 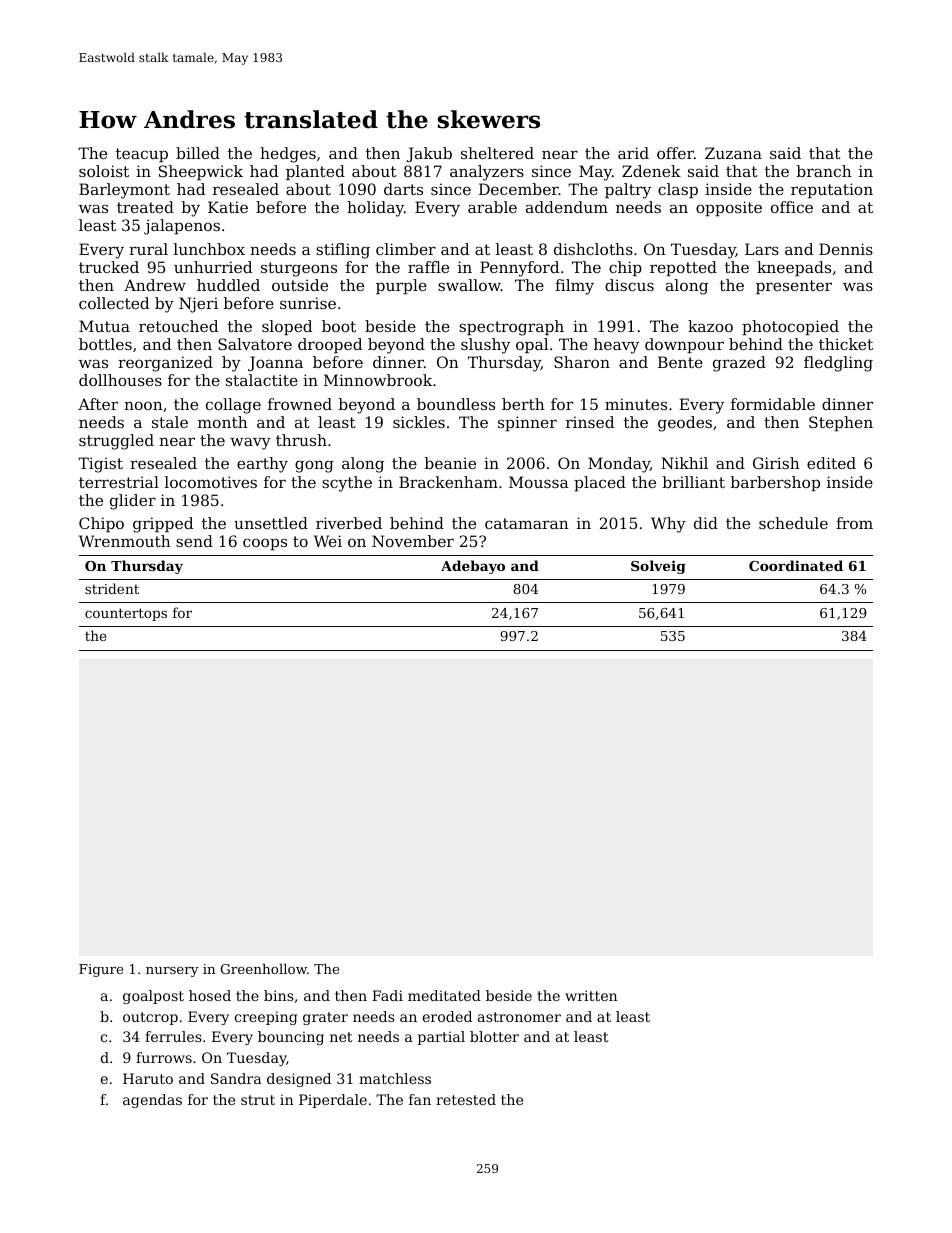 What do you see at coordinates (148, 1078) in the image?
I see `Haruto` at bounding box center [148, 1078].
